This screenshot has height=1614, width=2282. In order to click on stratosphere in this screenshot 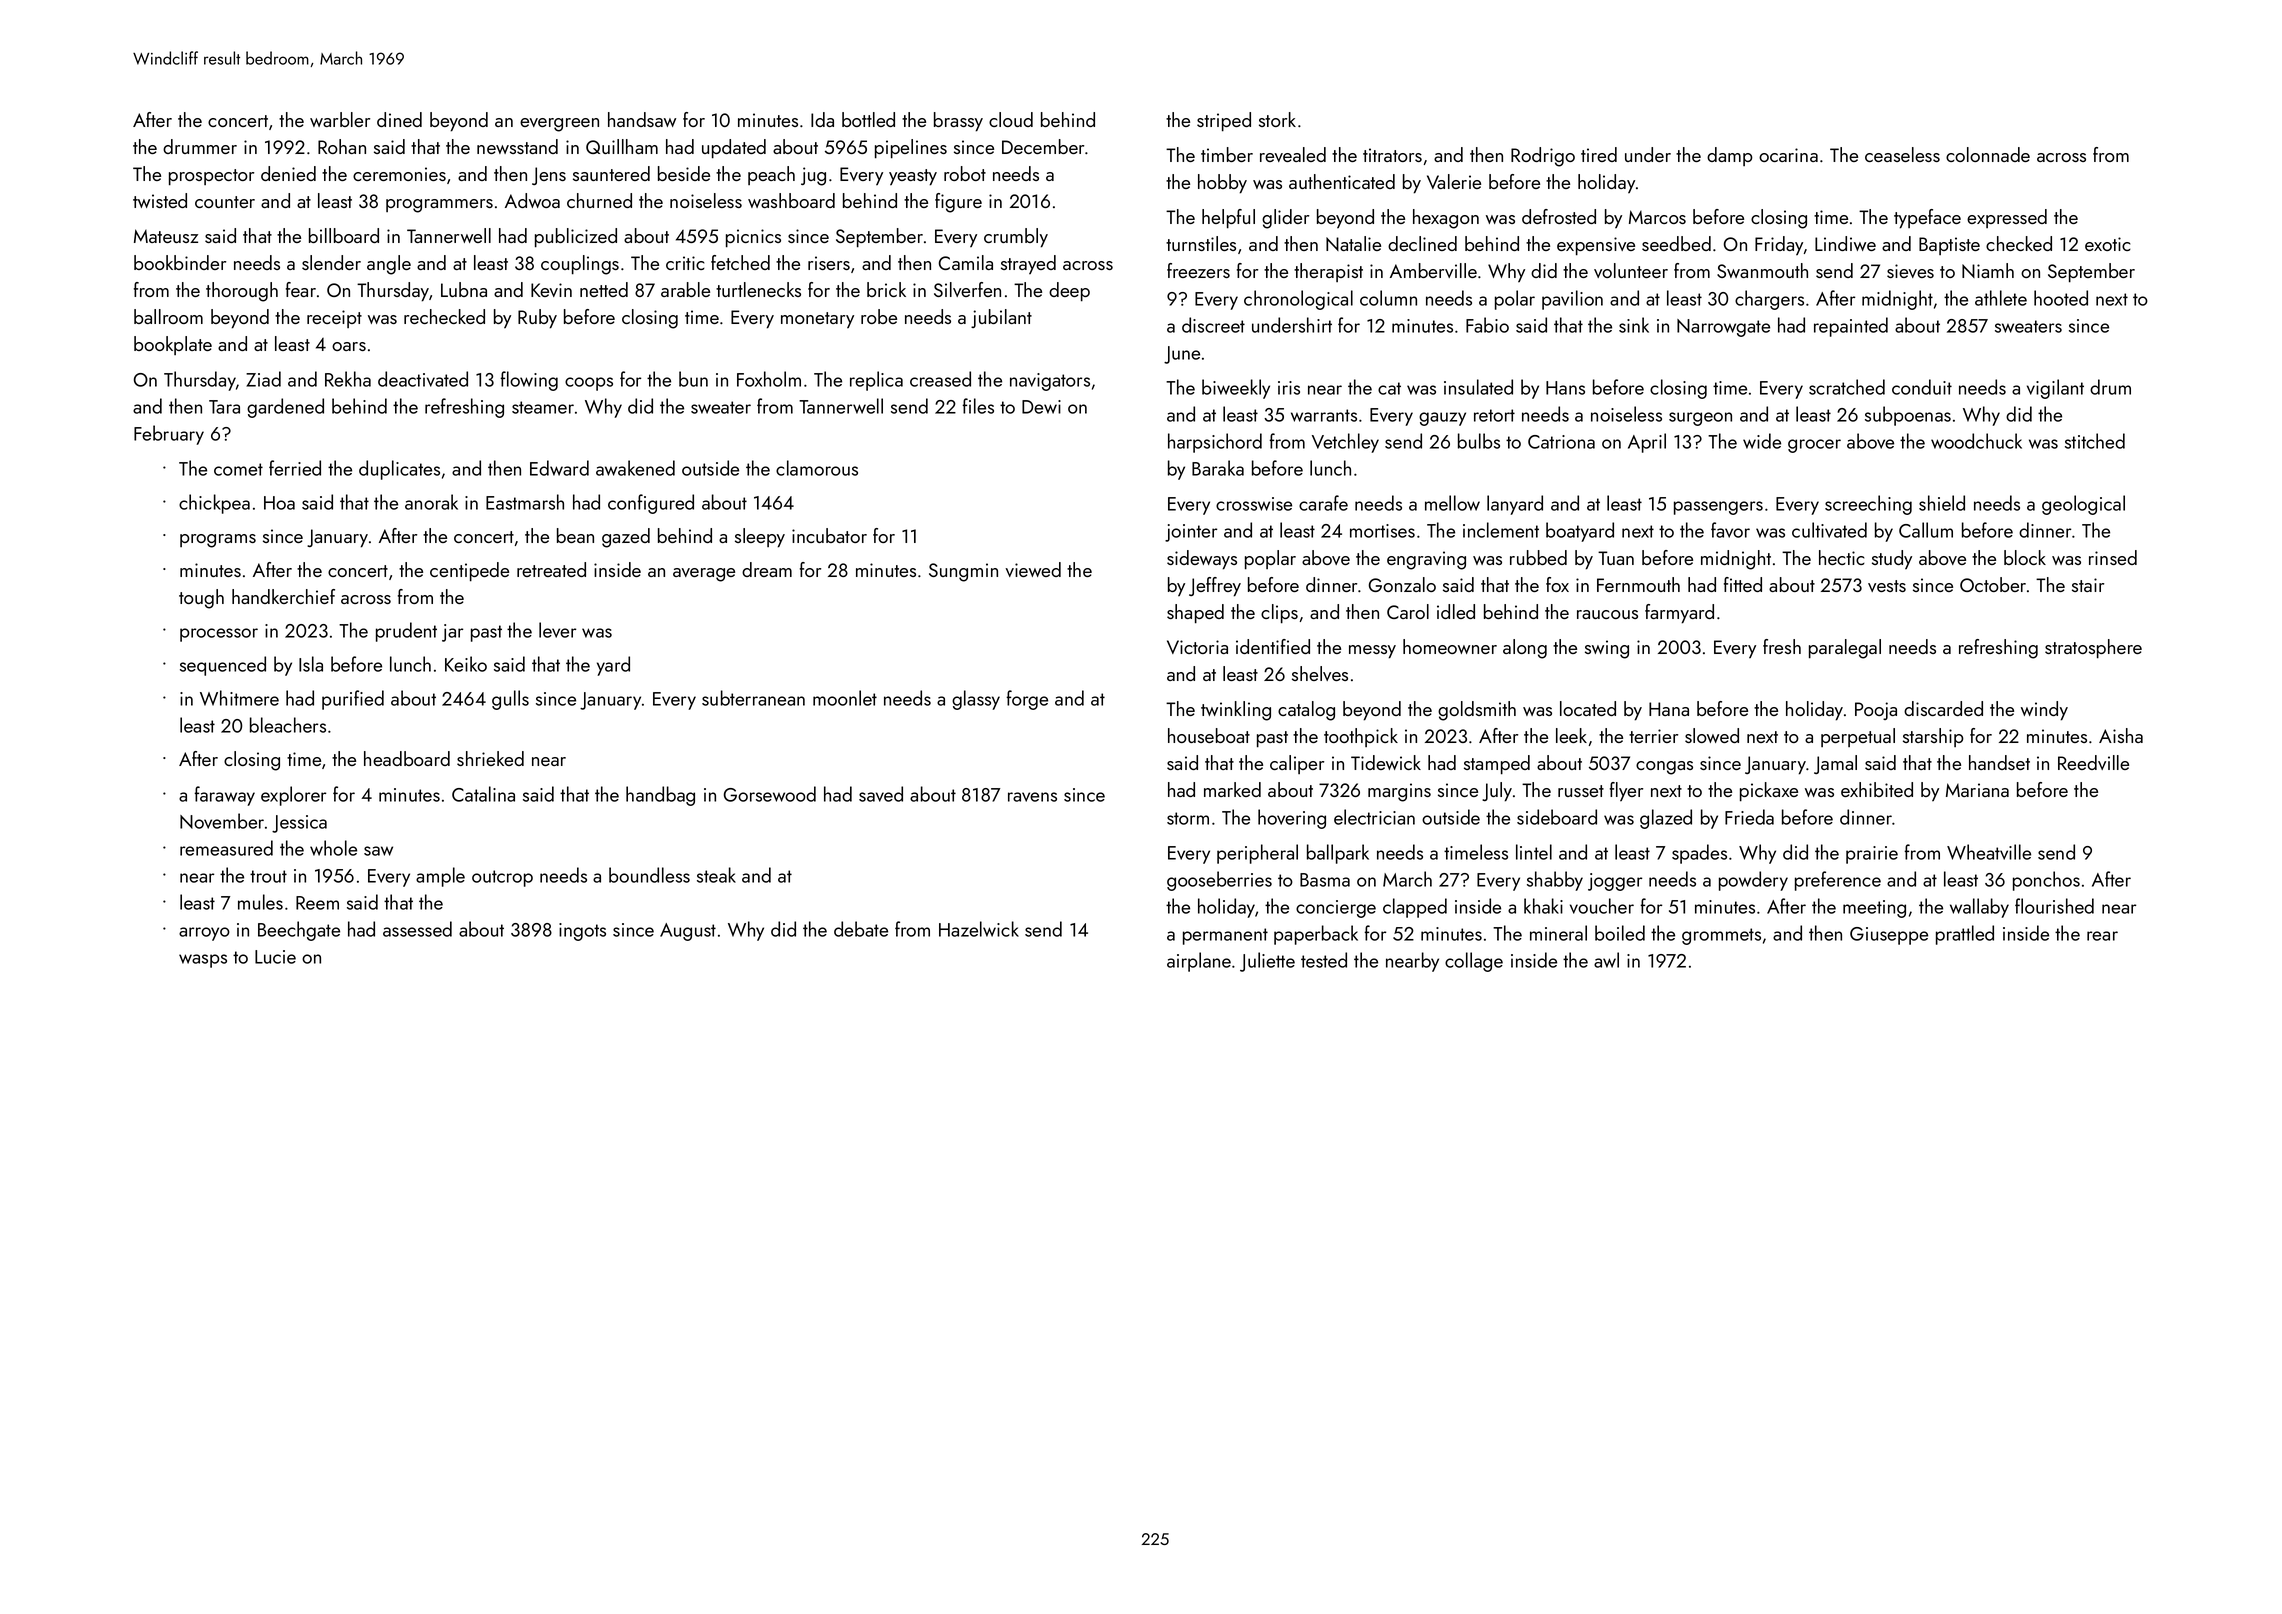, I will do `click(2093, 649)`.
